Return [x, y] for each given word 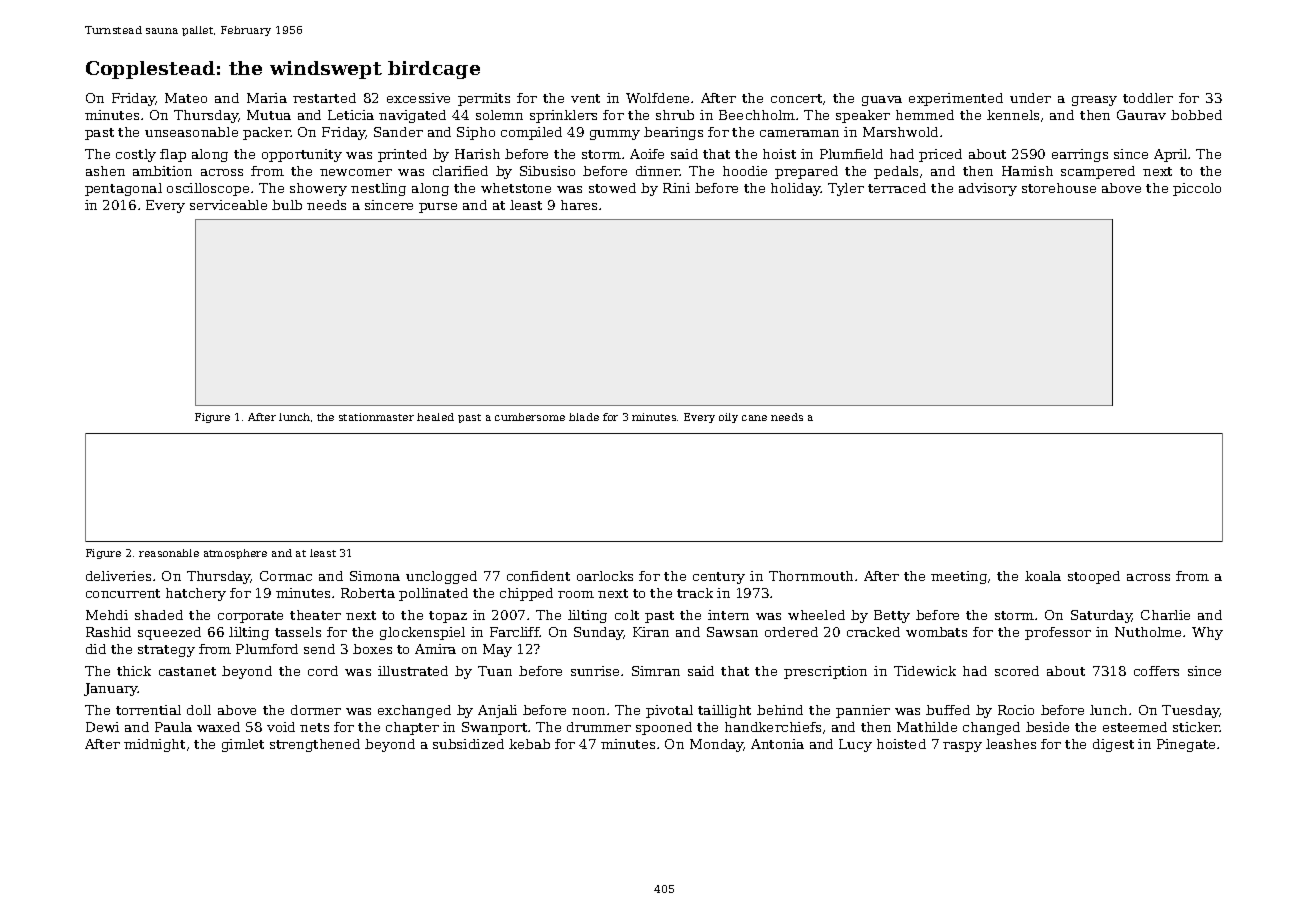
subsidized [468, 744]
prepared [806, 172]
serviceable [228, 205]
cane [754, 418]
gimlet [243, 745]
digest [1113, 745]
